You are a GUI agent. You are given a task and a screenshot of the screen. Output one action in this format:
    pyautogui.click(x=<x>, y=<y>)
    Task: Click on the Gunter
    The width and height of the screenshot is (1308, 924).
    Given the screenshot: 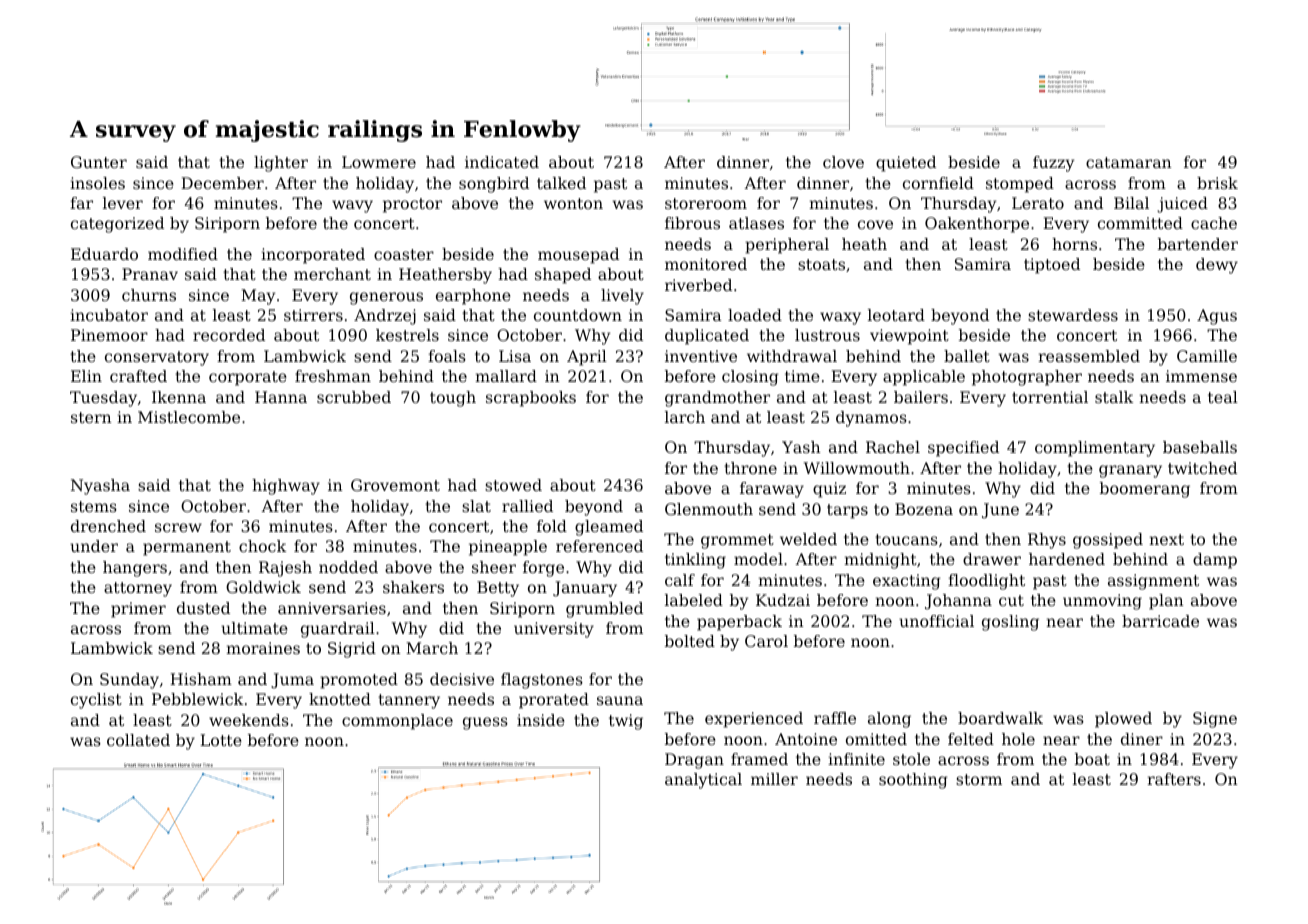 What is the action you would take?
    pyautogui.click(x=99, y=162)
